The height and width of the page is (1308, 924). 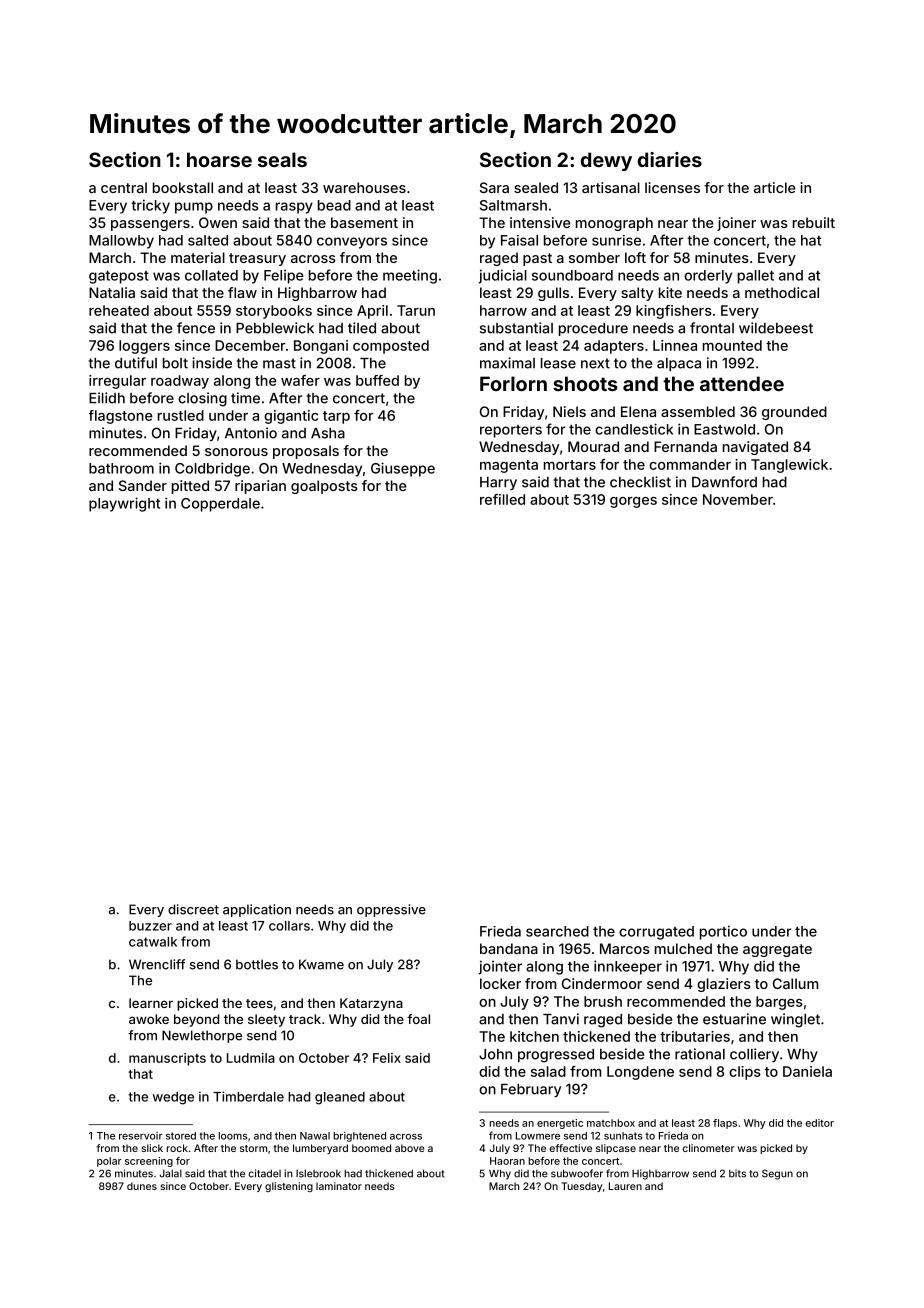 I want to click on diaries, so click(x=670, y=159).
